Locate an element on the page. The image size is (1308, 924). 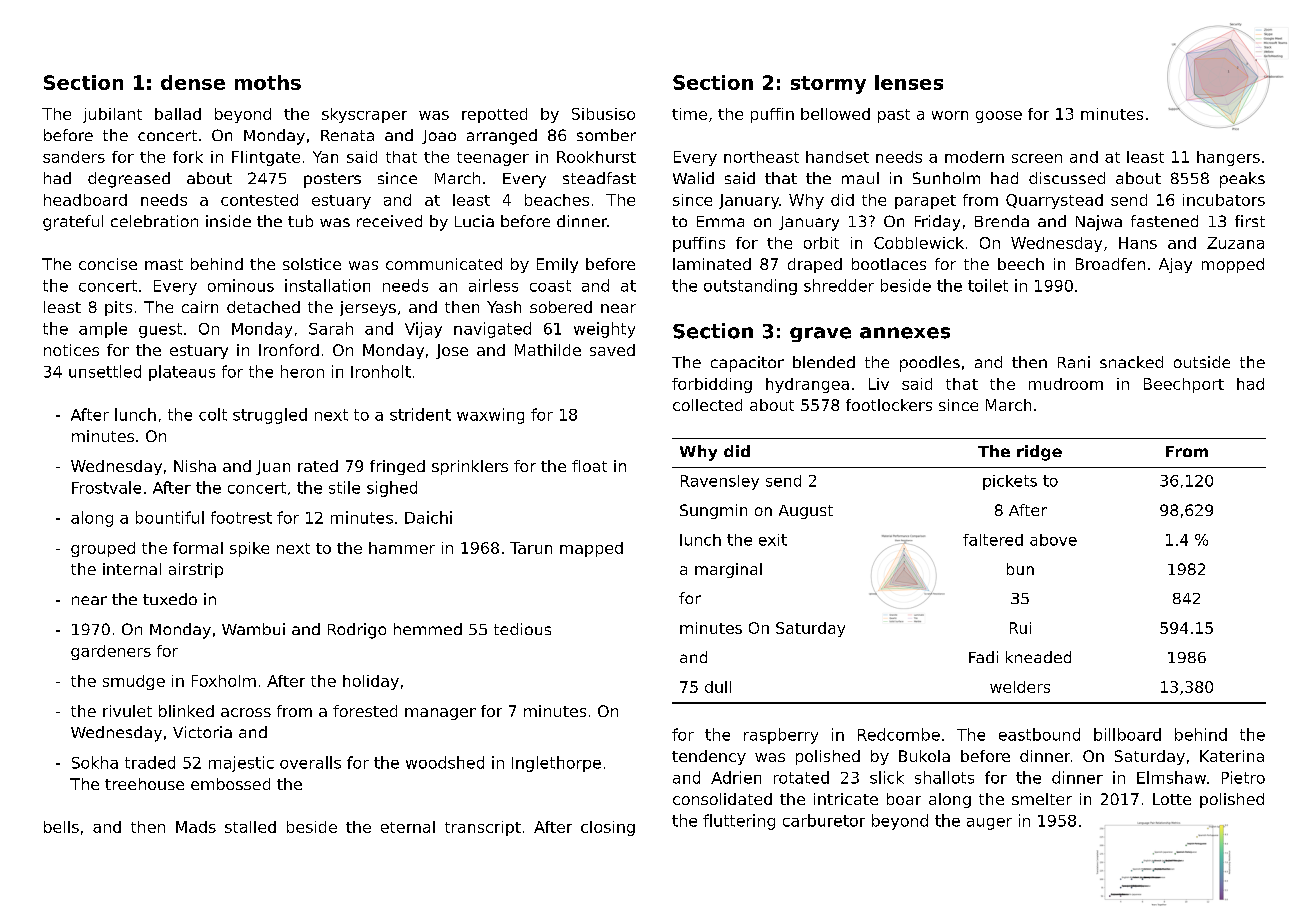
unsettled is located at coordinates (105, 371).
